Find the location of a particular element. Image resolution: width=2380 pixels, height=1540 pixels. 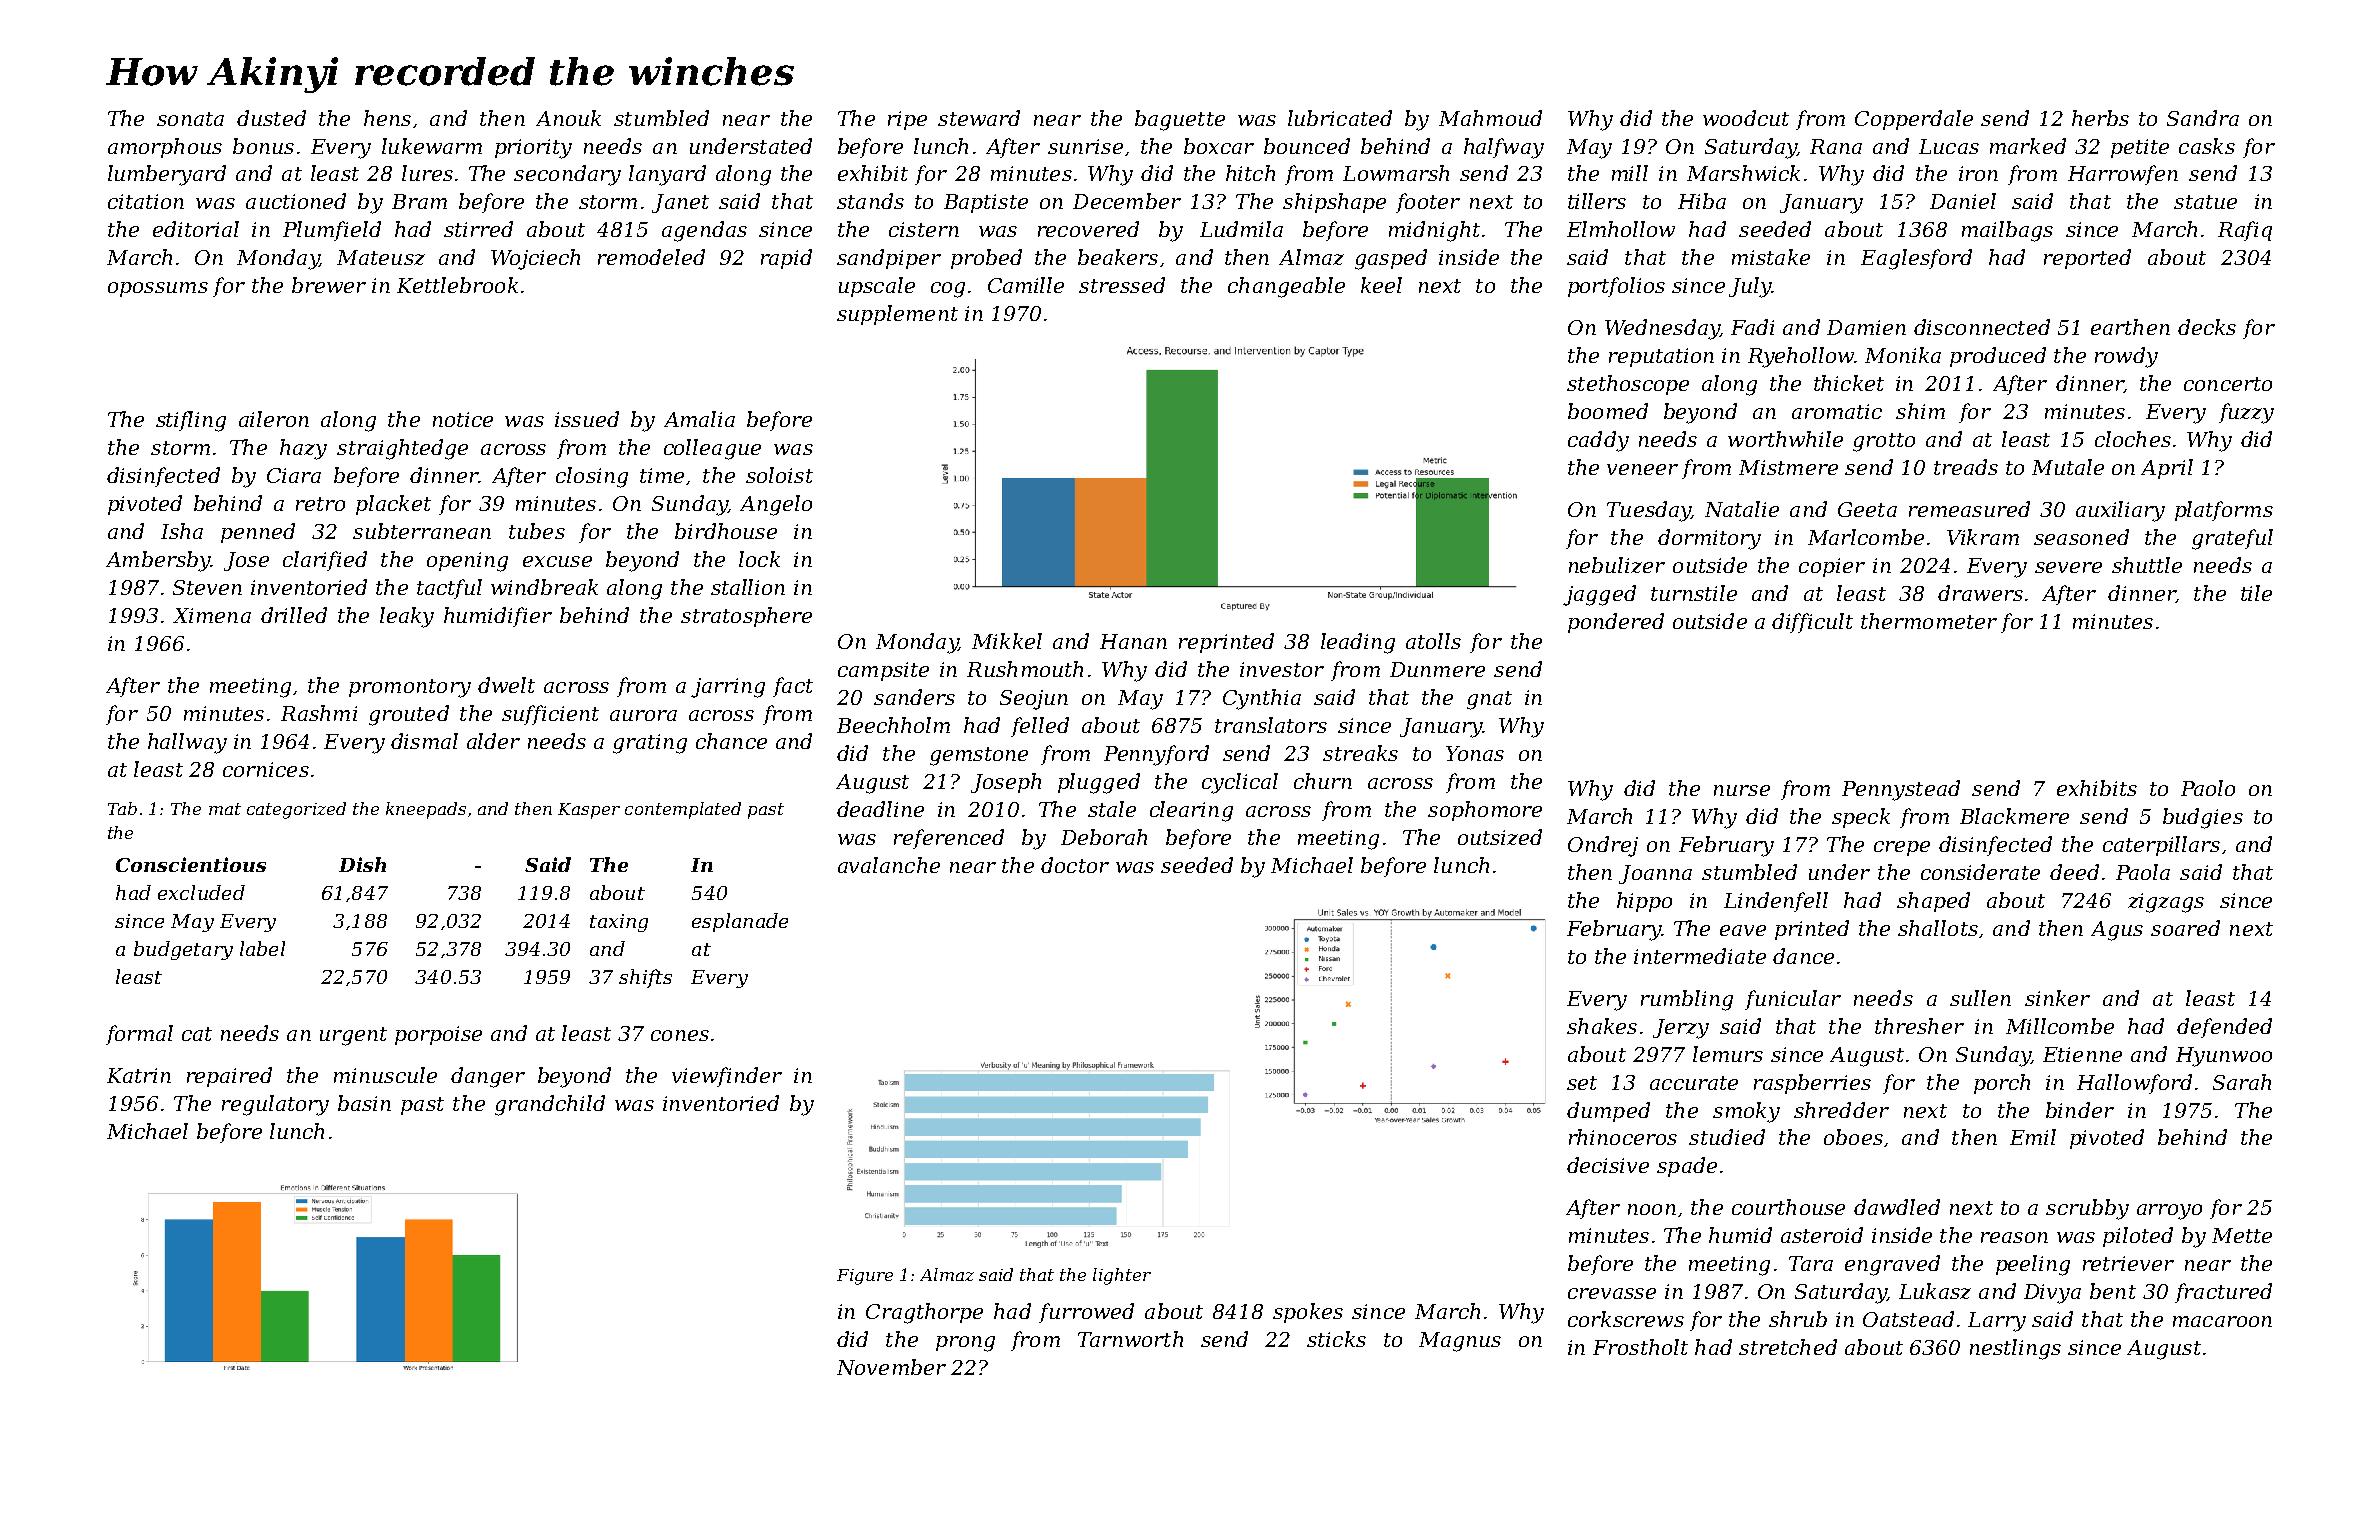

hitch is located at coordinates (1250, 173).
